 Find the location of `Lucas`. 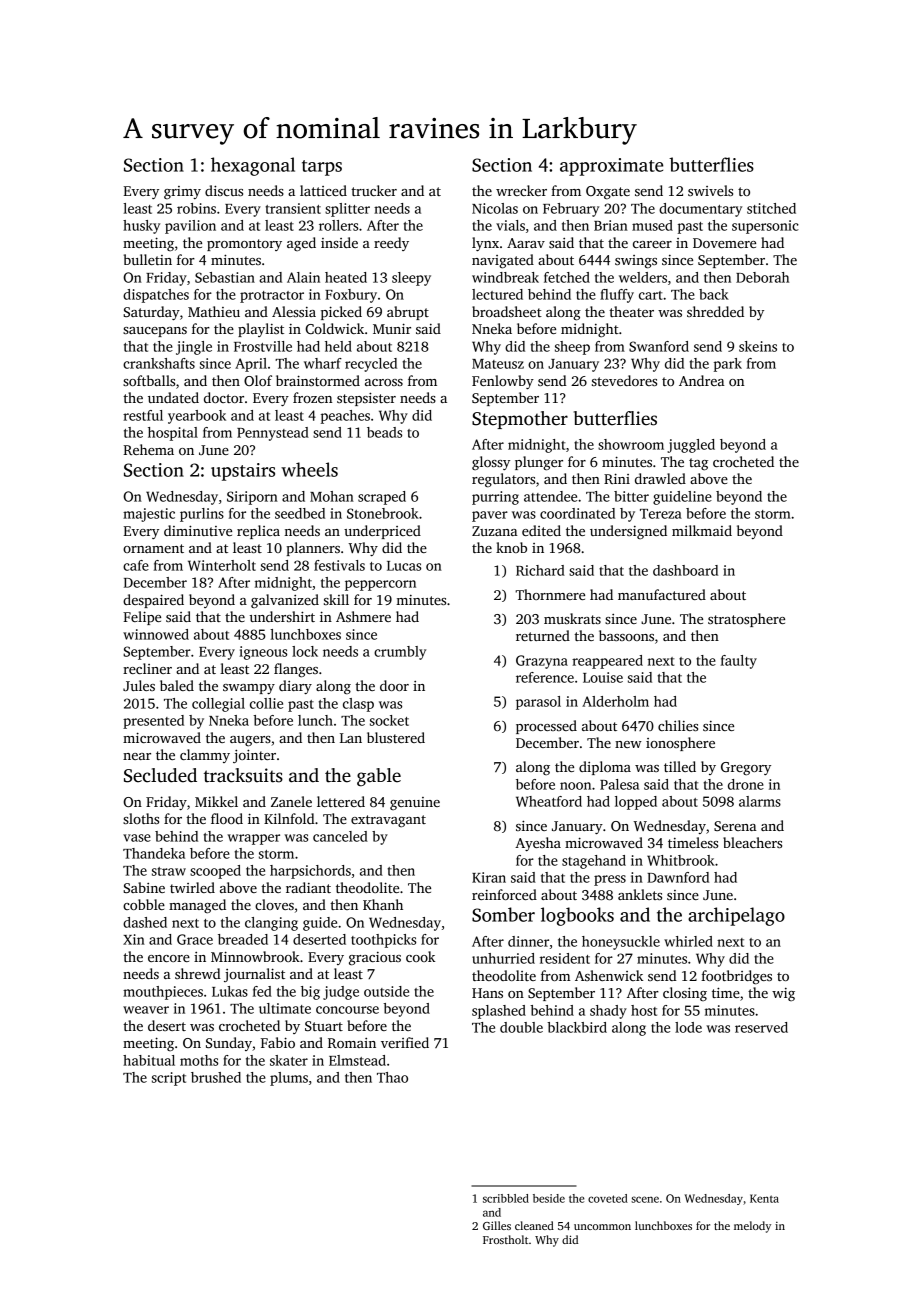

Lucas is located at coordinates (404, 566).
